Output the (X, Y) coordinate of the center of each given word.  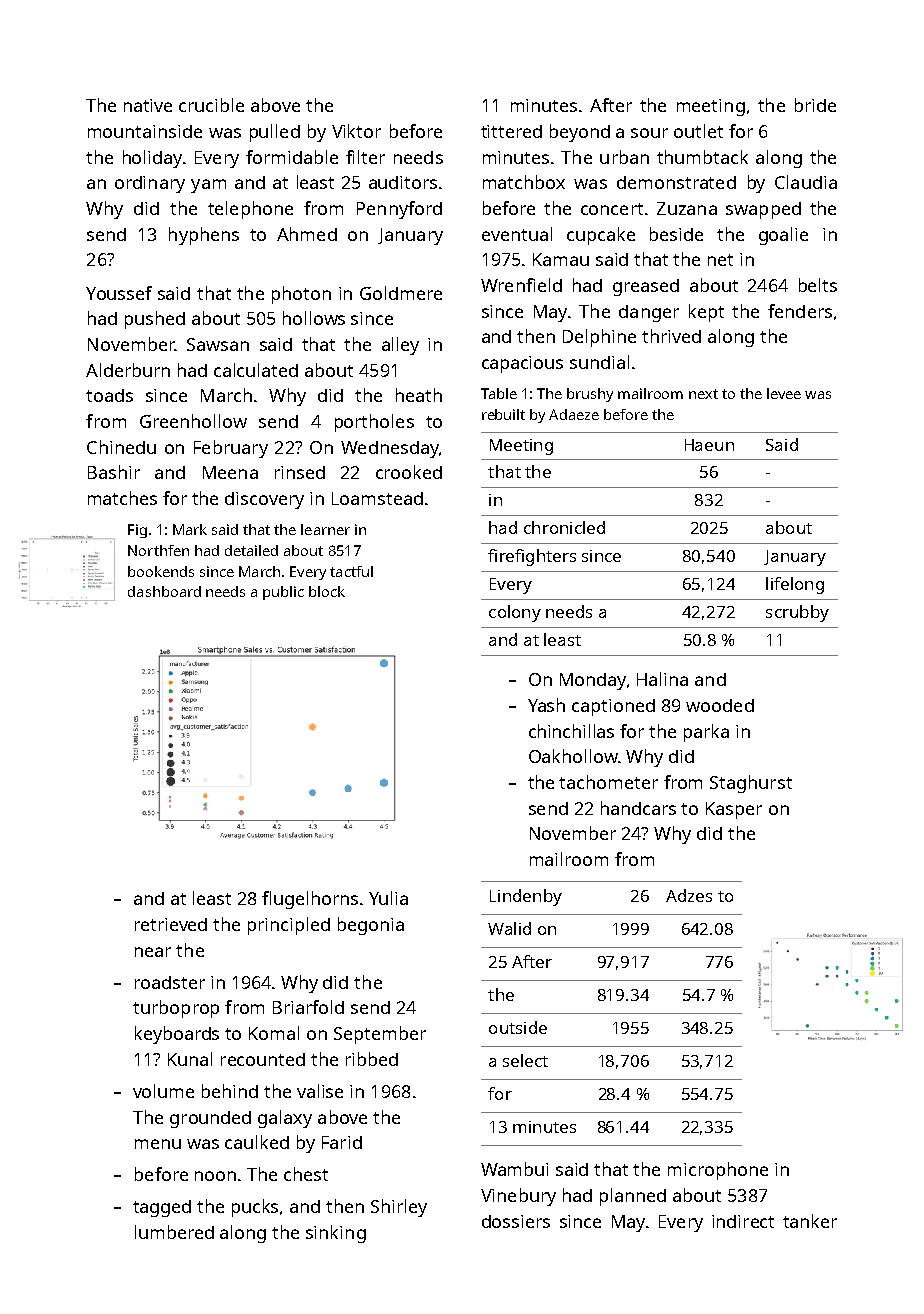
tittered (511, 131)
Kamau (561, 259)
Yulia (388, 898)
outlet (698, 131)
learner (325, 529)
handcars (638, 808)
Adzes (689, 895)
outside (518, 1027)
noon (215, 1176)
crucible (211, 105)
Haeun (709, 445)
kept (706, 313)
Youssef (119, 293)
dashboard (164, 591)
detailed (251, 550)
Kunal (190, 1059)
